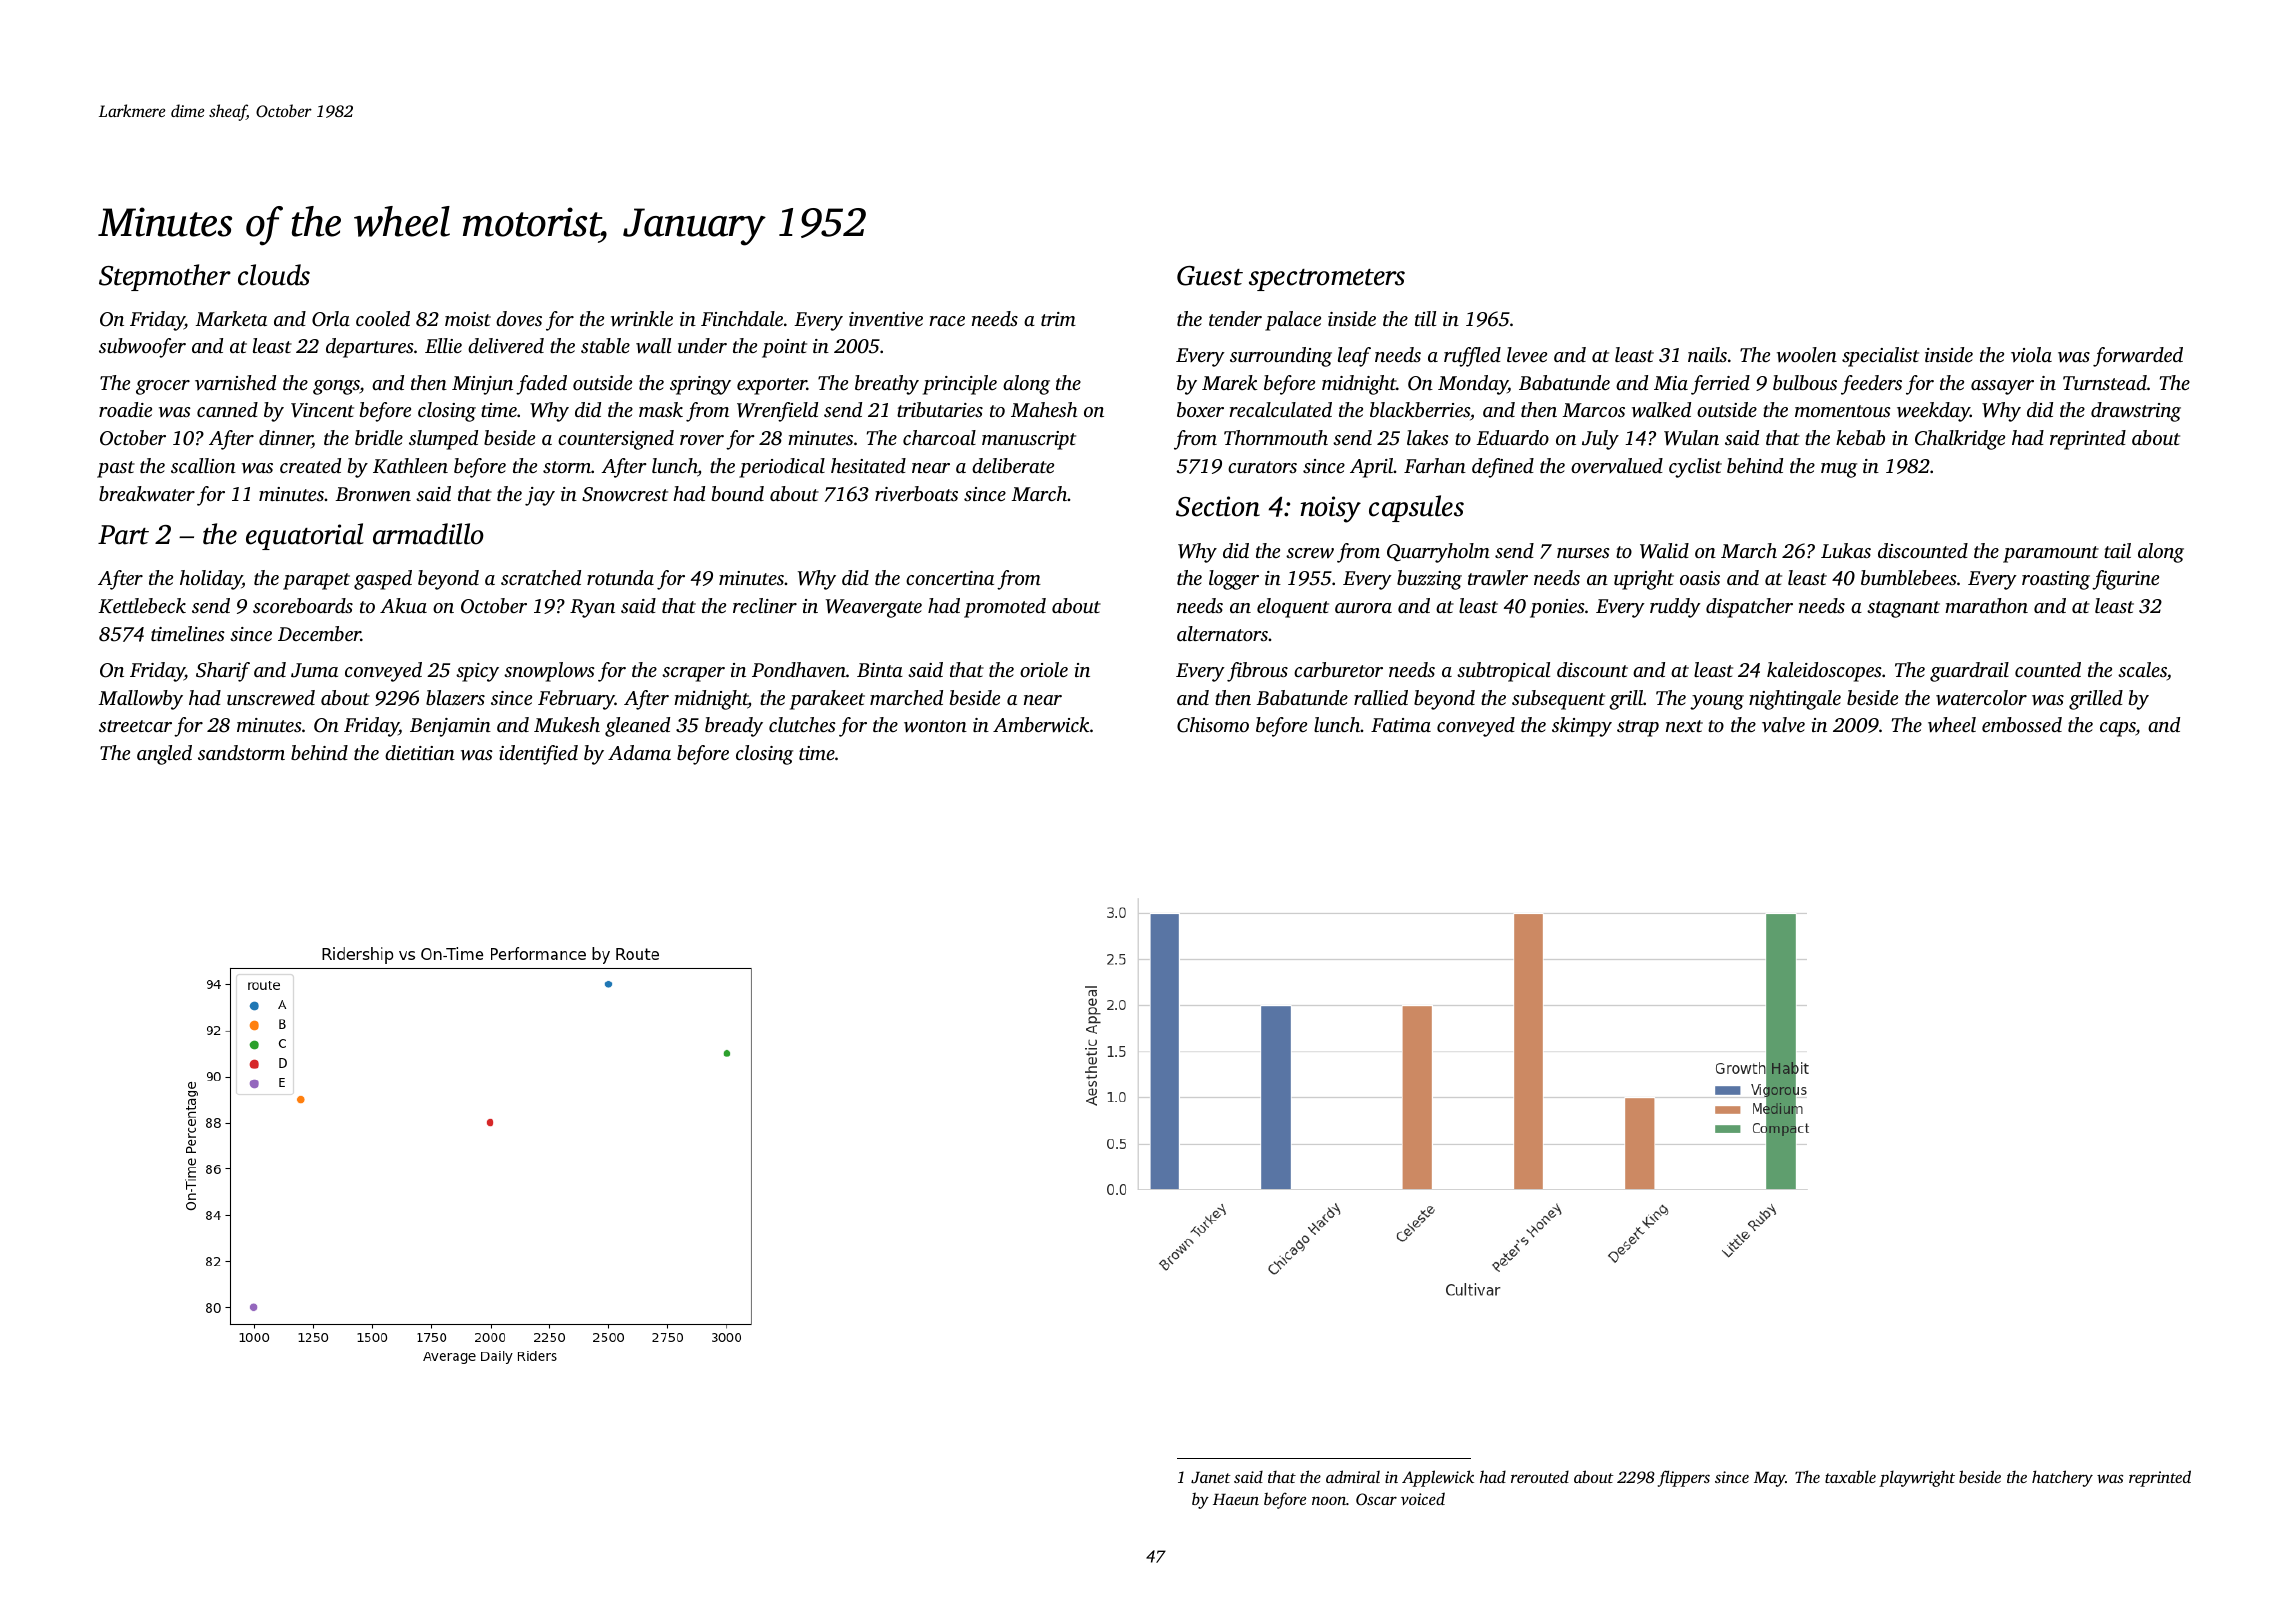  What do you see at coordinates (950, 578) in the screenshot?
I see `concertina` at bounding box center [950, 578].
